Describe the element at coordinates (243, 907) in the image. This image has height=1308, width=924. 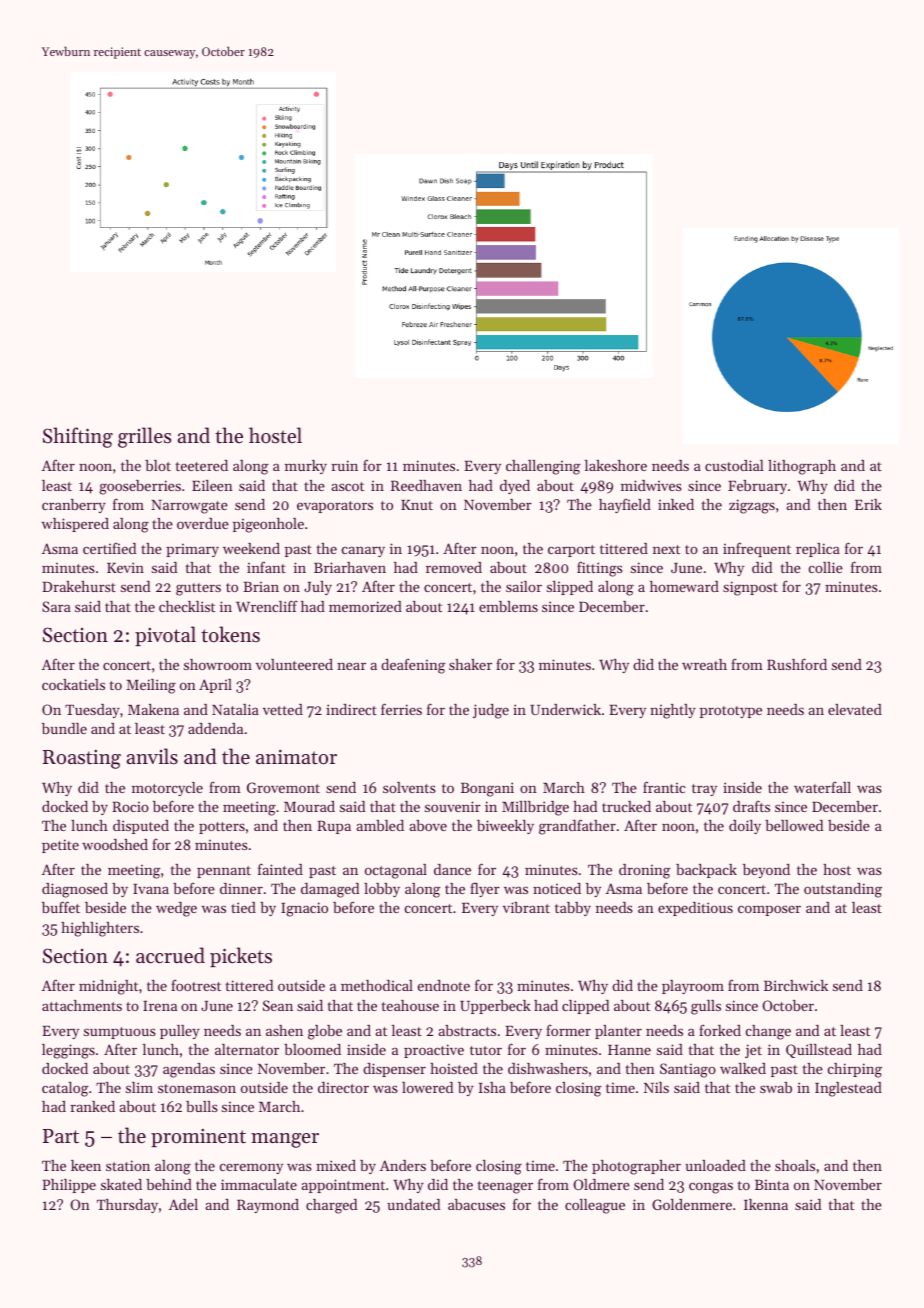
I see `tied` at that location.
